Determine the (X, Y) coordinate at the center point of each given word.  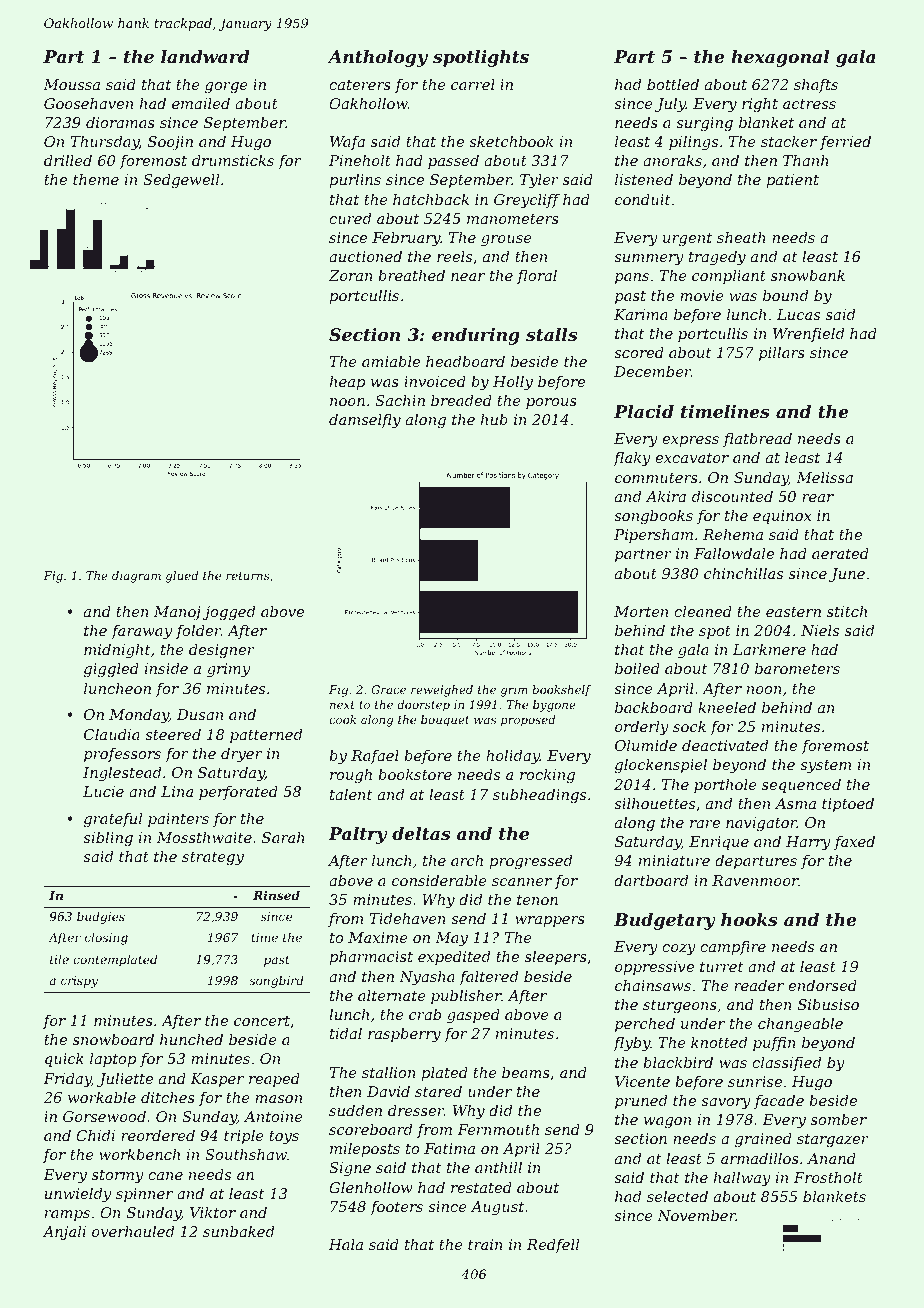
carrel (473, 84)
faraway (141, 632)
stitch (847, 611)
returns (248, 576)
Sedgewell (181, 181)
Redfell (553, 1246)
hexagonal (780, 58)
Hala (346, 1244)
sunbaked (238, 1231)
